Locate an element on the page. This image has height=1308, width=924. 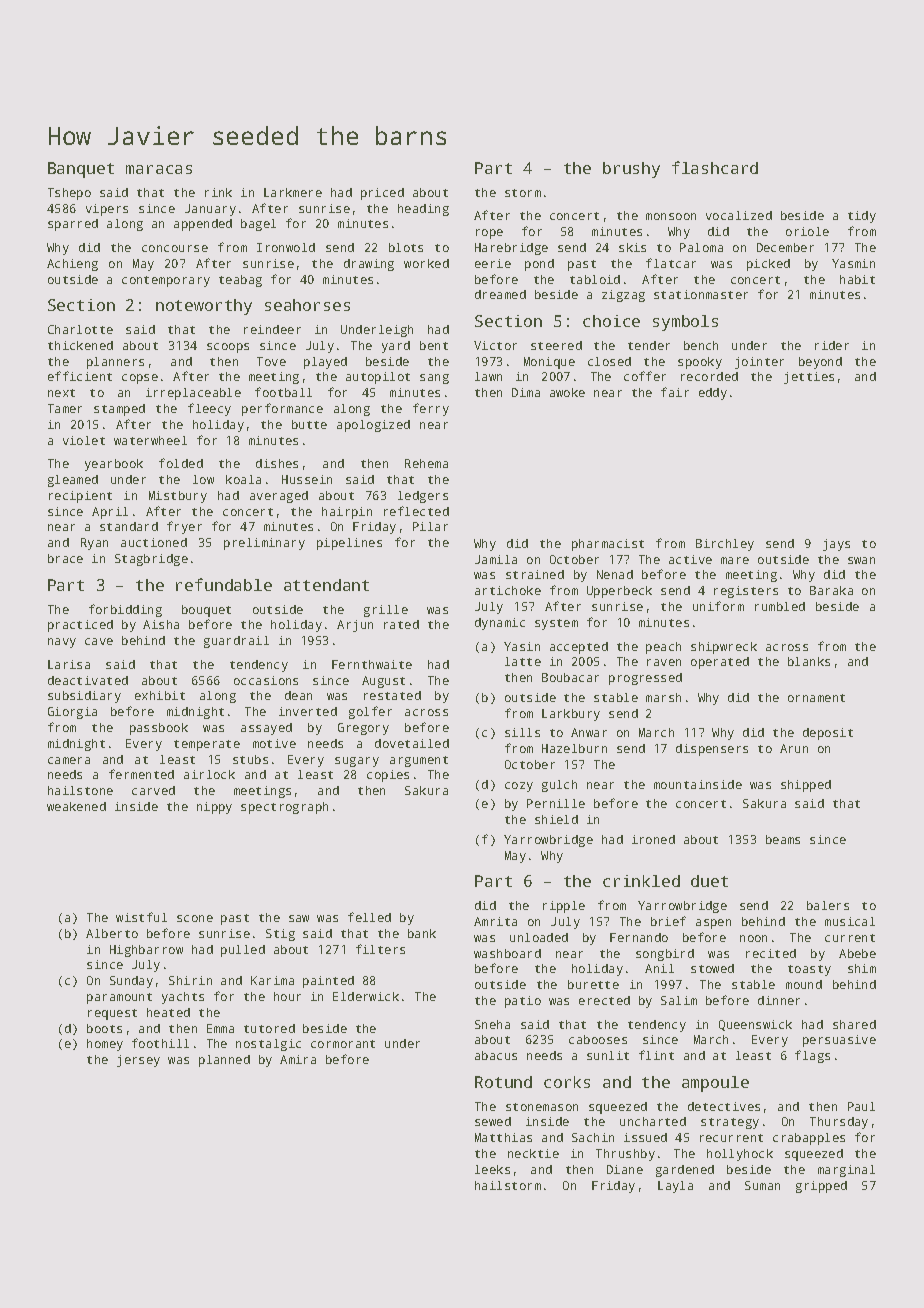
ironed is located at coordinates (653, 839).
